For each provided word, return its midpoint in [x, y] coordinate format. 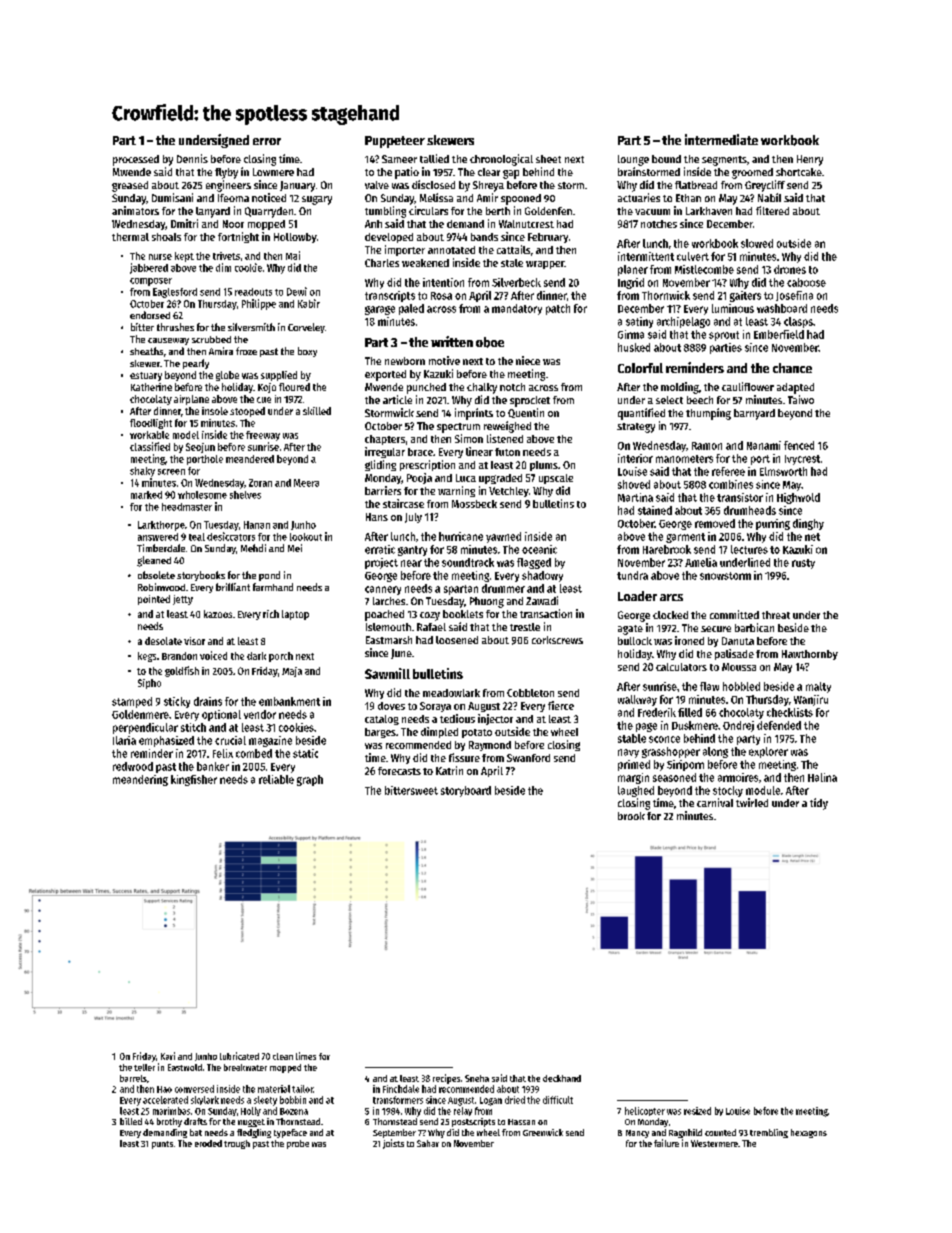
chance [792, 368]
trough [237, 1144]
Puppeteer [395, 142]
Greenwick [543, 1132]
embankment [289, 701]
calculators [681, 667]
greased [130, 186]
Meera [306, 483]
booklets [463, 614]
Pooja [419, 478]
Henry [810, 160]
